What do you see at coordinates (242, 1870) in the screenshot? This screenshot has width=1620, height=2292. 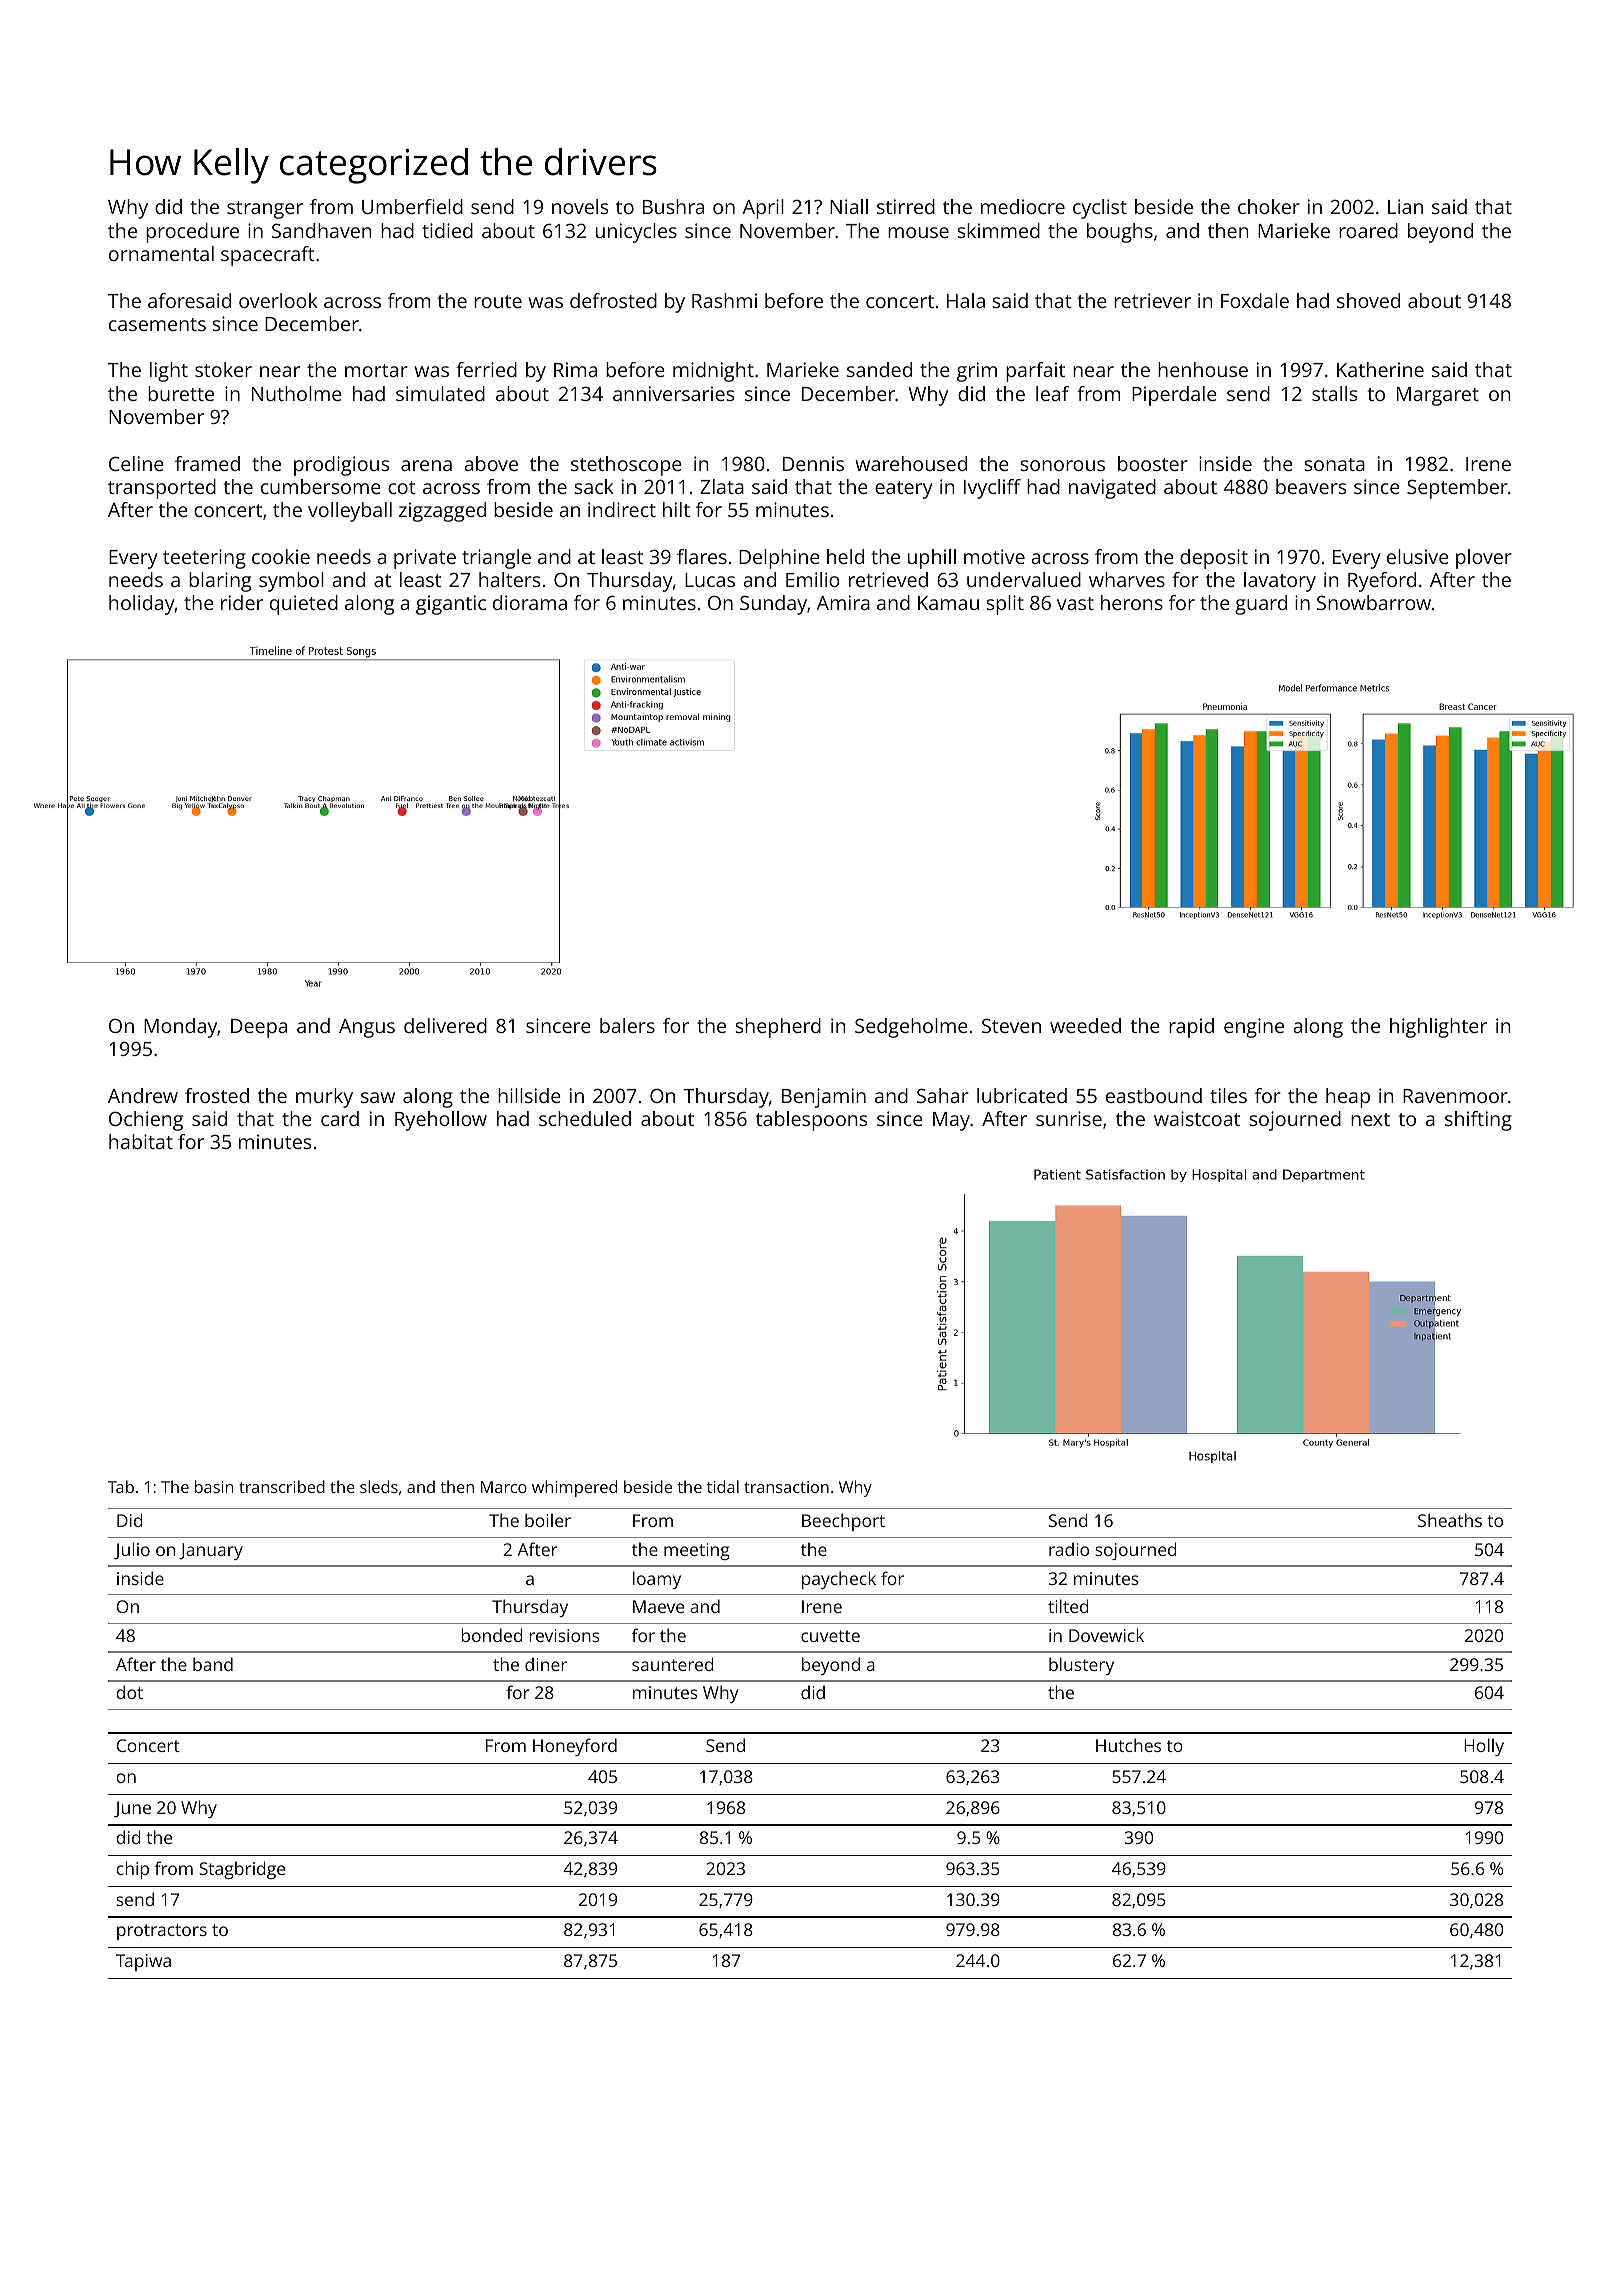 I see `Stagbridge` at bounding box center [242, 1870].
